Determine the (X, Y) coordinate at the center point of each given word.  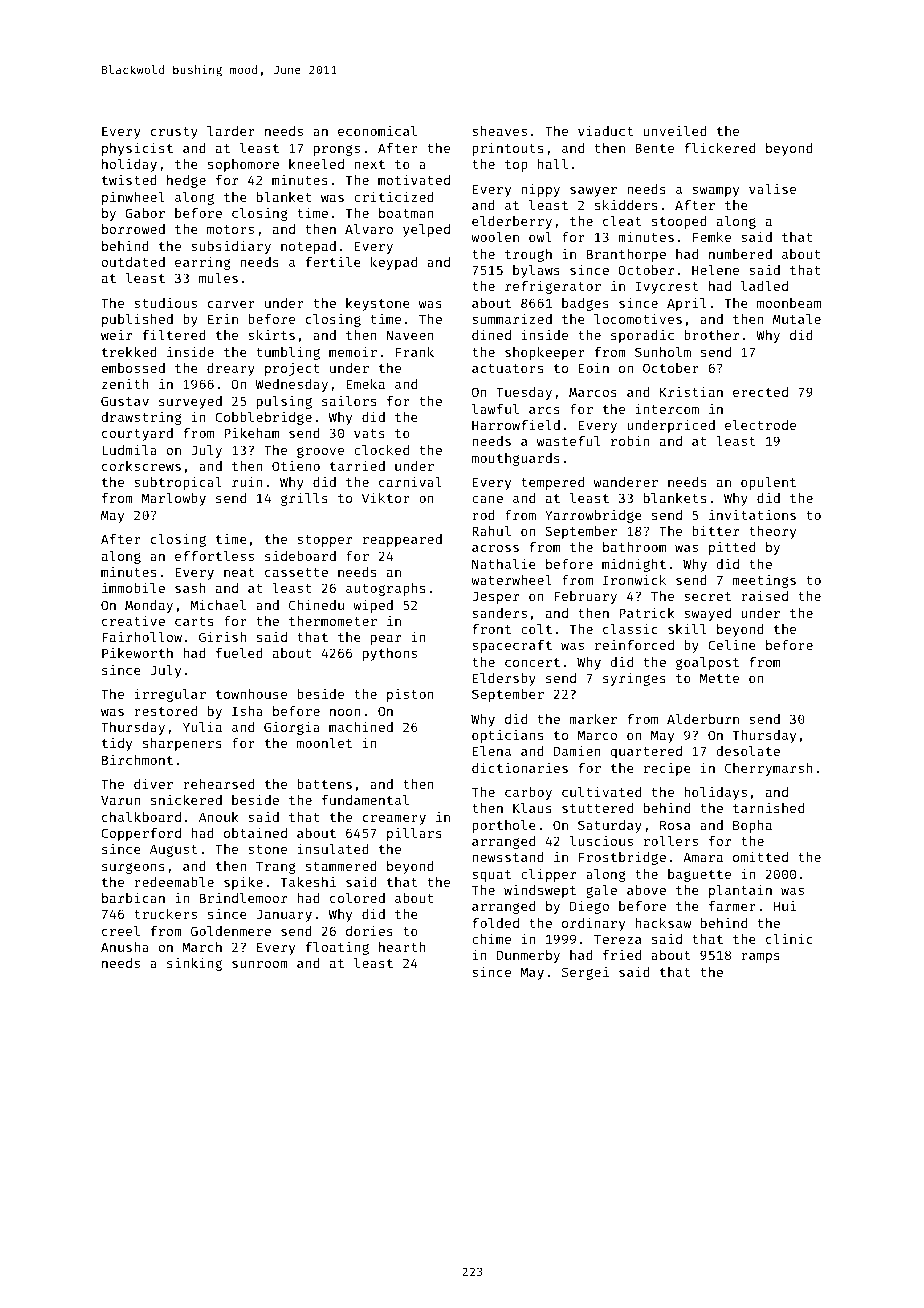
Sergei (585, 973)
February (585, 597)
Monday (149, 606)
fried (622, 954)
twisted (129, 179)
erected (760, 392)
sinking (194, 964)
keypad (394, 263)
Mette (719, 678)
